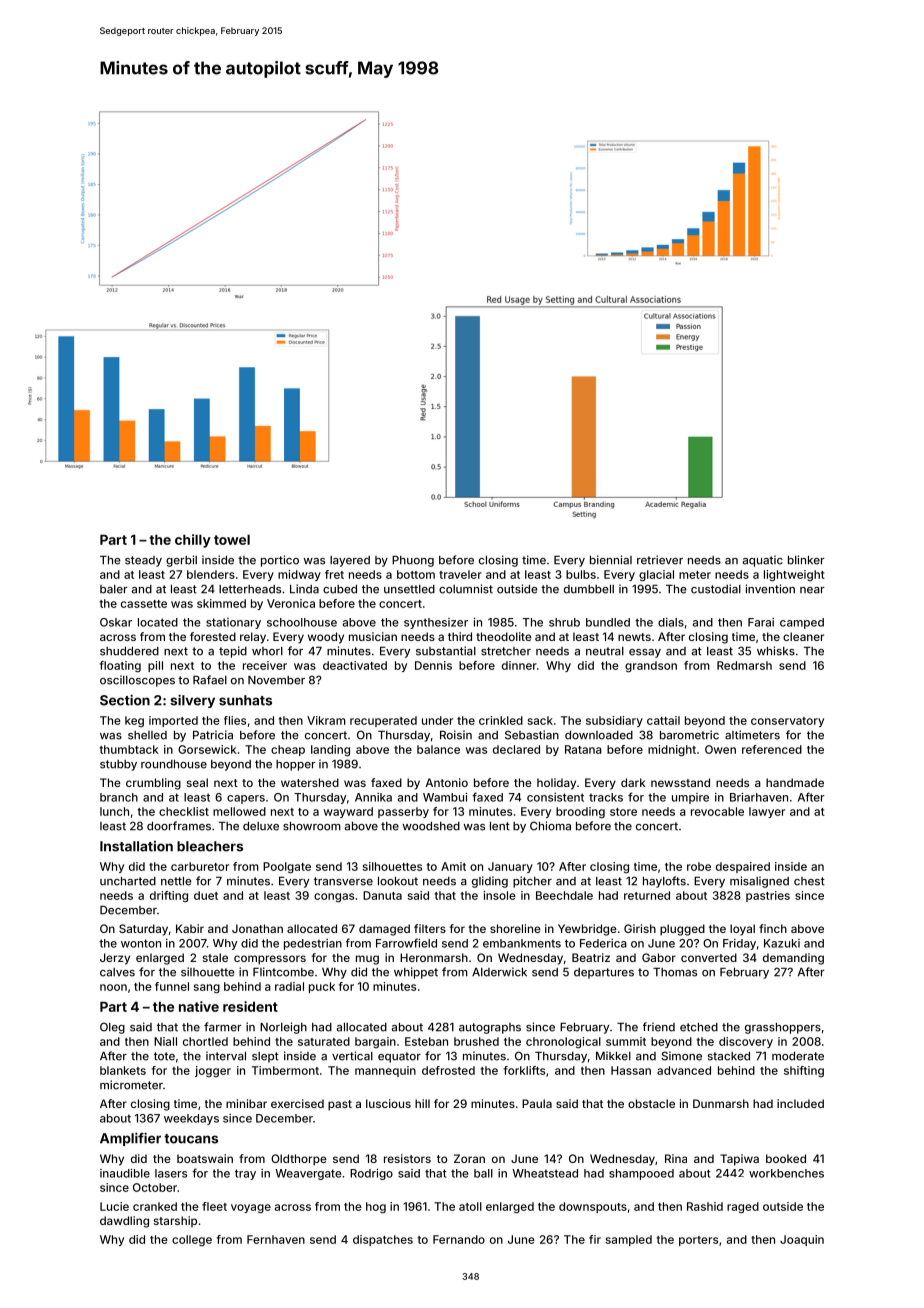  Describe the element at coordinates (371, 1174) in the image. I see `Rodrigo` at that location.
